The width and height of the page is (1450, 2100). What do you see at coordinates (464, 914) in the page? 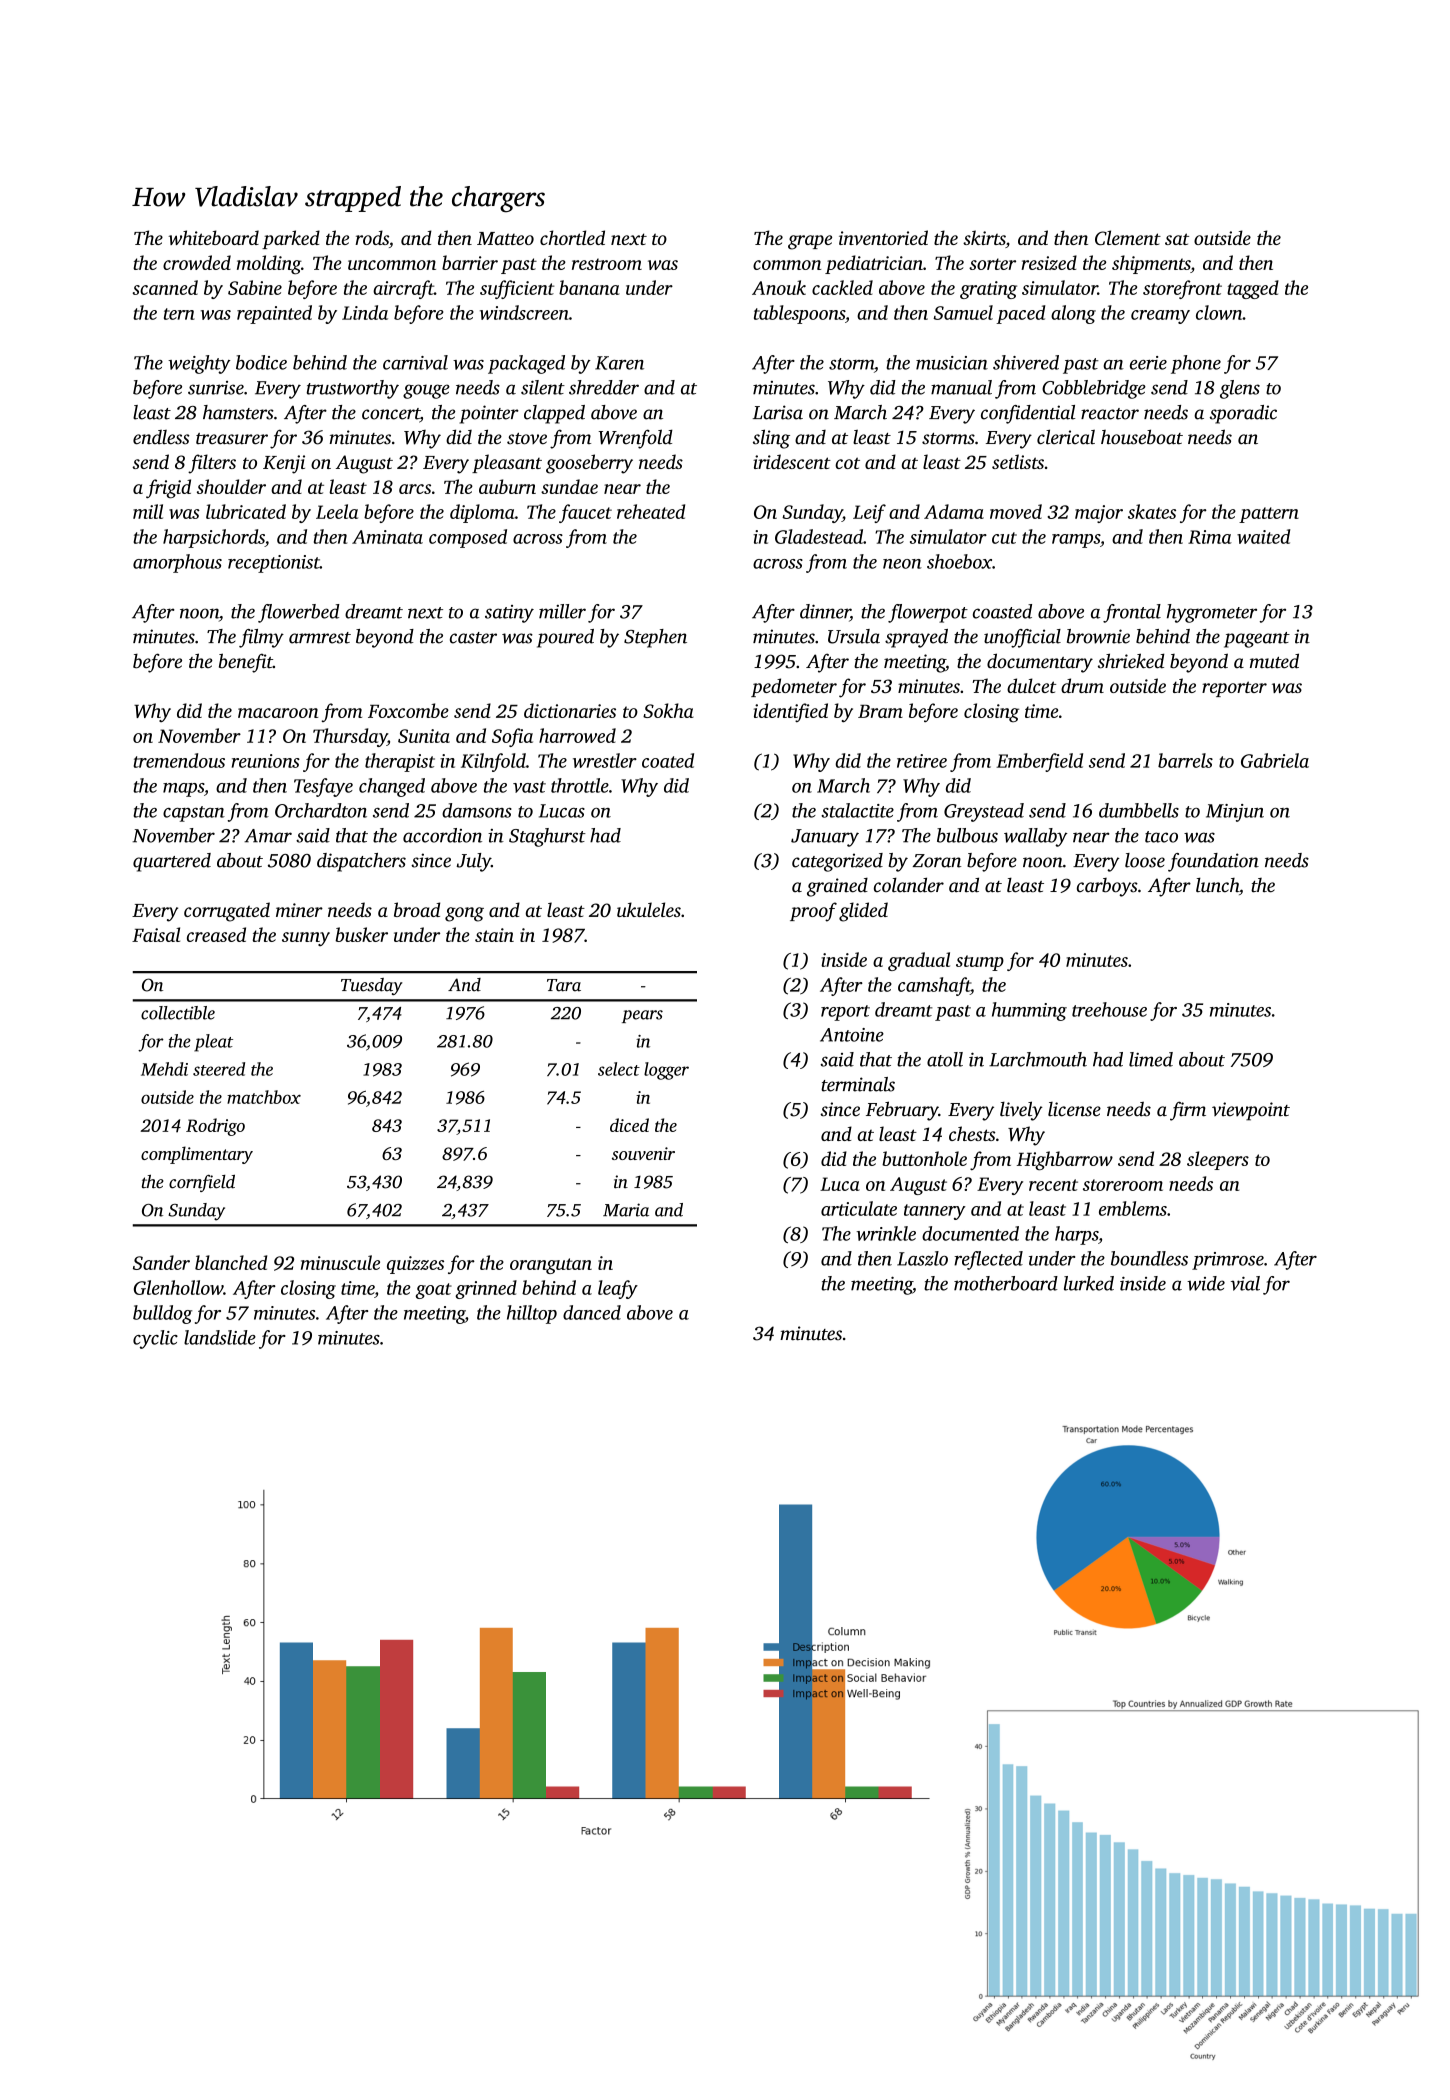
I see `gong` at bounding box center [464, 914].
